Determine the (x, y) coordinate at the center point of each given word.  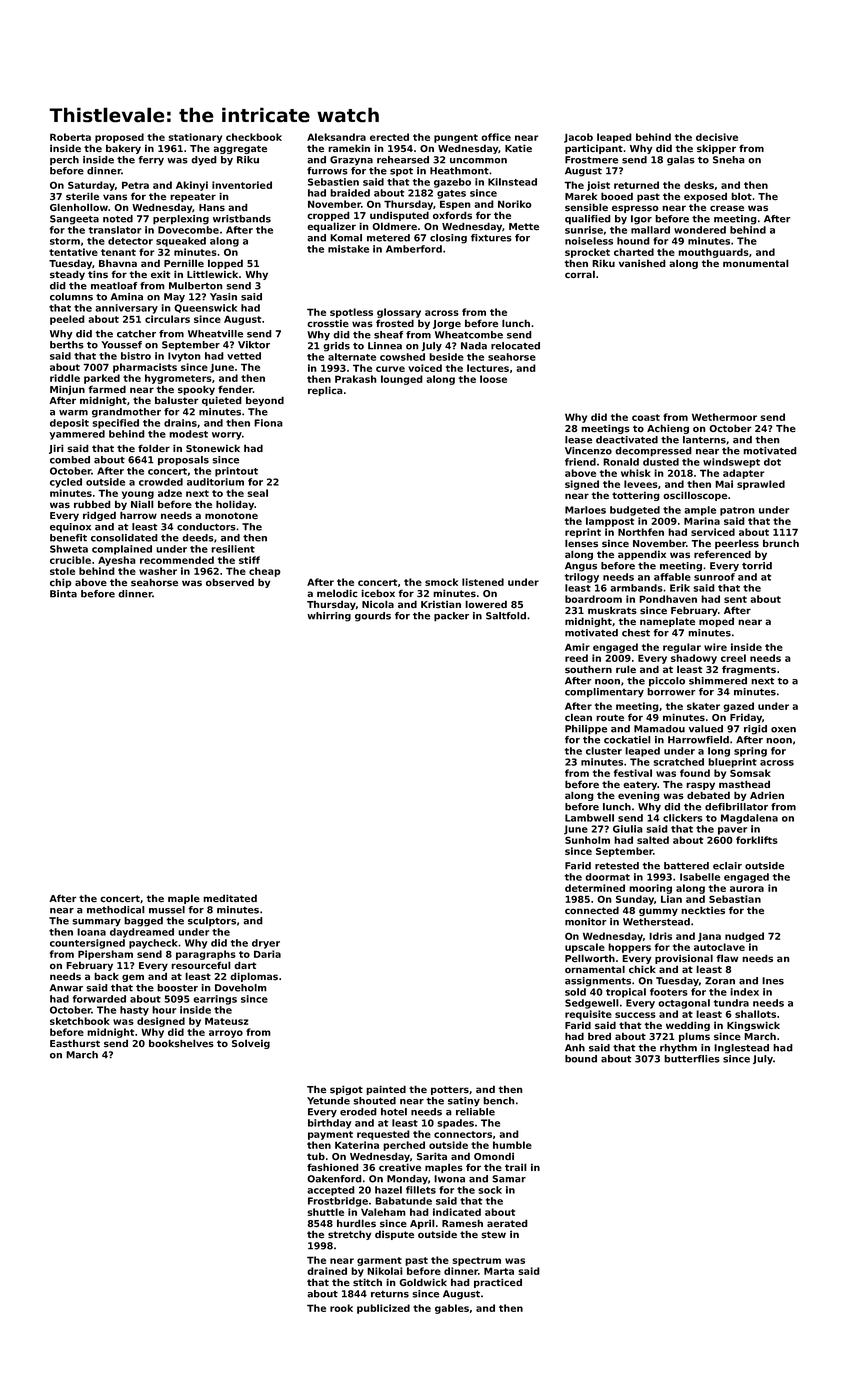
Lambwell (589, 818)
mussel (167, 910)
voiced (425, 368)
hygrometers (178, 379)
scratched (679, 762)
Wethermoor (724, 417)
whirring (329, 617)
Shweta (69, 549)
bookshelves (181, 1043)
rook (341, 1308)
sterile (82, 196)
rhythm (678, 1049)
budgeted (635, 511)
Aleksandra (336, 137)
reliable (475, 1112)
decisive (717, 137)
